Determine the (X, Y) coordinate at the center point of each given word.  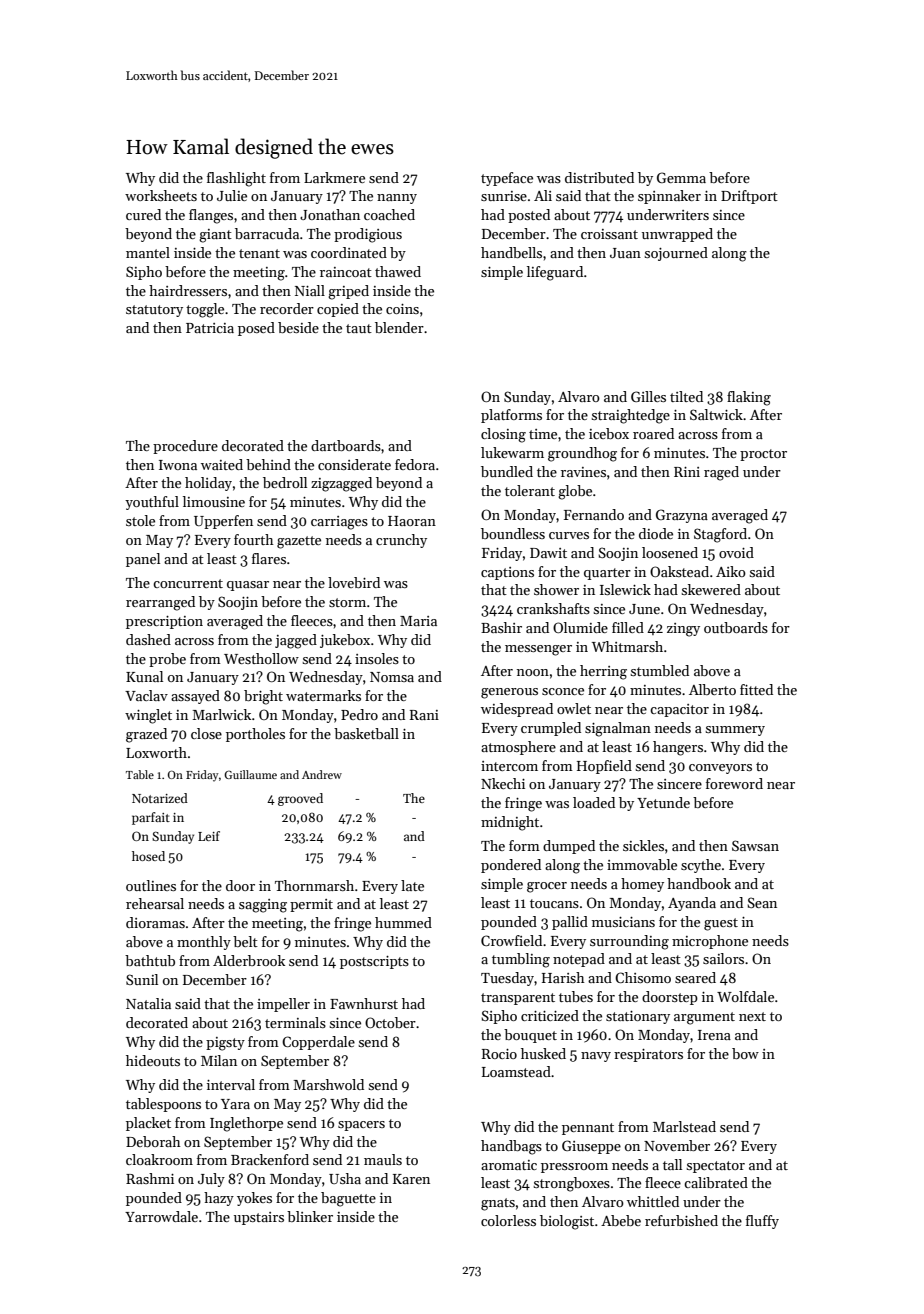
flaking (749, 398)
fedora (415, 464)
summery (735, 731)
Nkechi (503, 783)
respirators (648, 1055)
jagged (296, 641)
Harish (563, 977)
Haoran (412, 521)
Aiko (731, 571)
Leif (209, 836)
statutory (154, 311)
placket (148, 1124)
